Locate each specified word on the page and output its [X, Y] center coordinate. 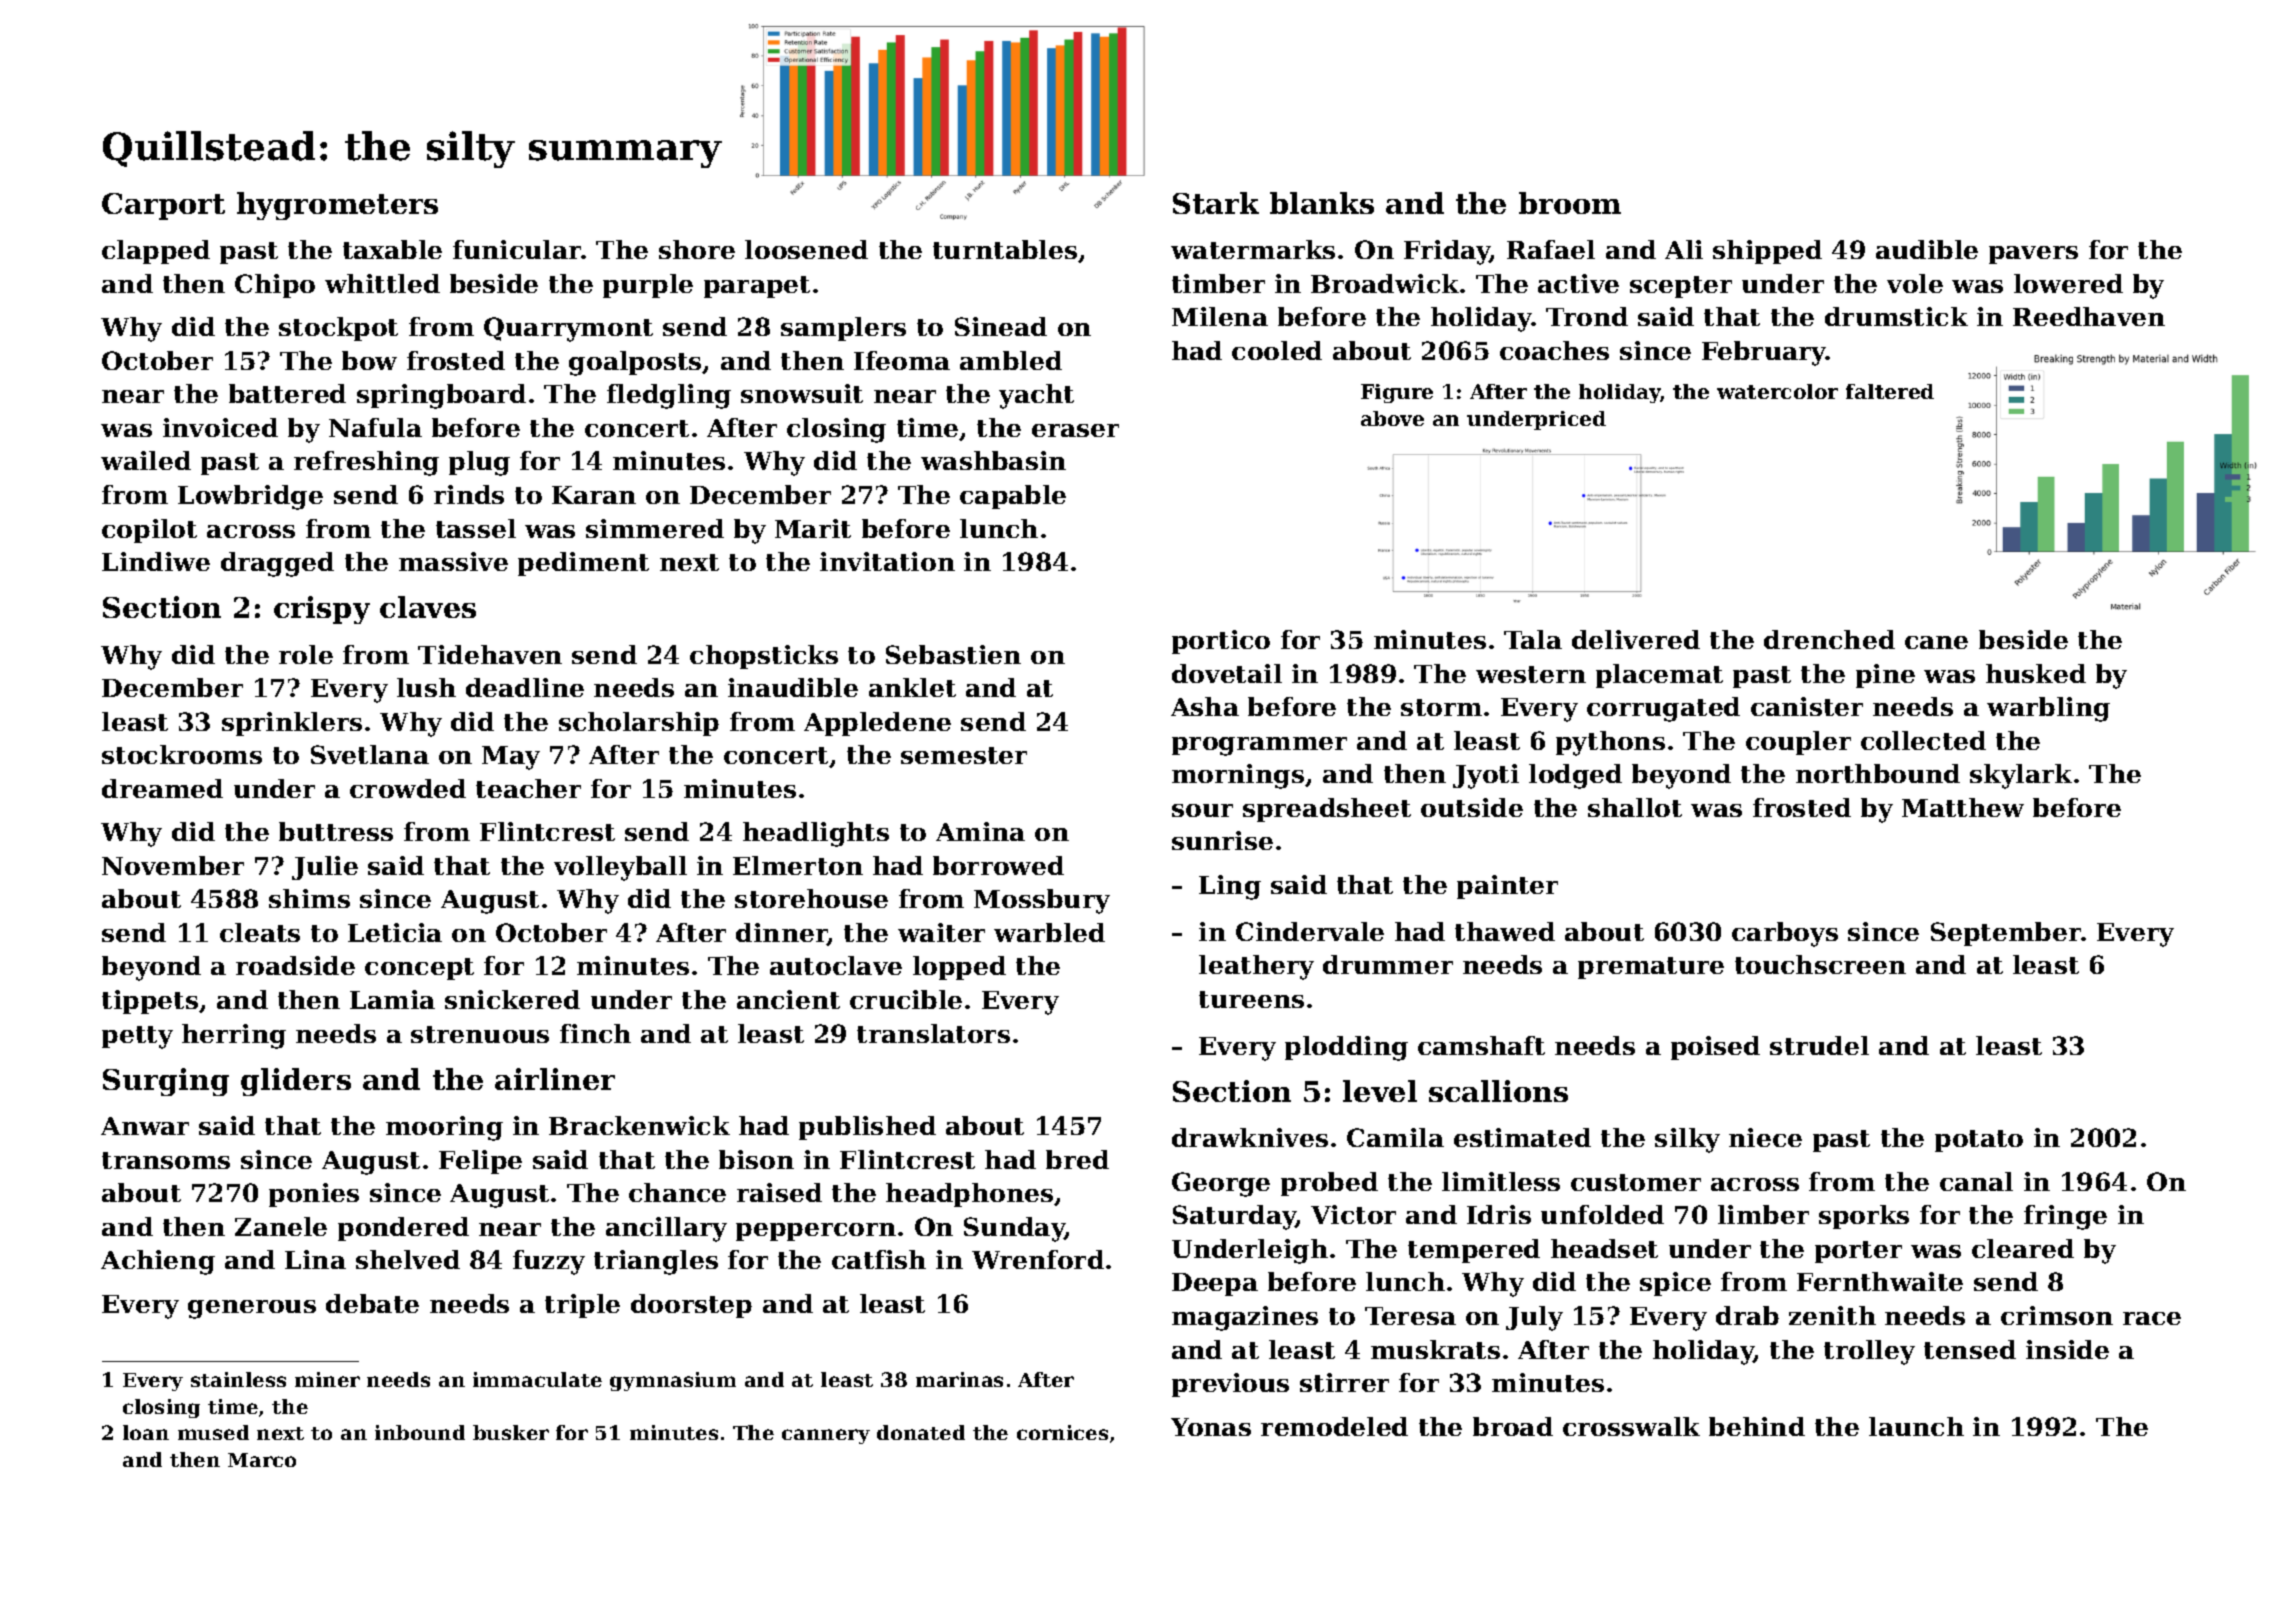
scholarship [639, 724]
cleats [260, 932]
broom [1570, 203]
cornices [1062, 1432]
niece [1765, 1137]
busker [511, 1432]
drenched [1829, 639]
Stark [1216, 203]
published [867, 1128]
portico [1221, 642]
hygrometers [337, 206]
